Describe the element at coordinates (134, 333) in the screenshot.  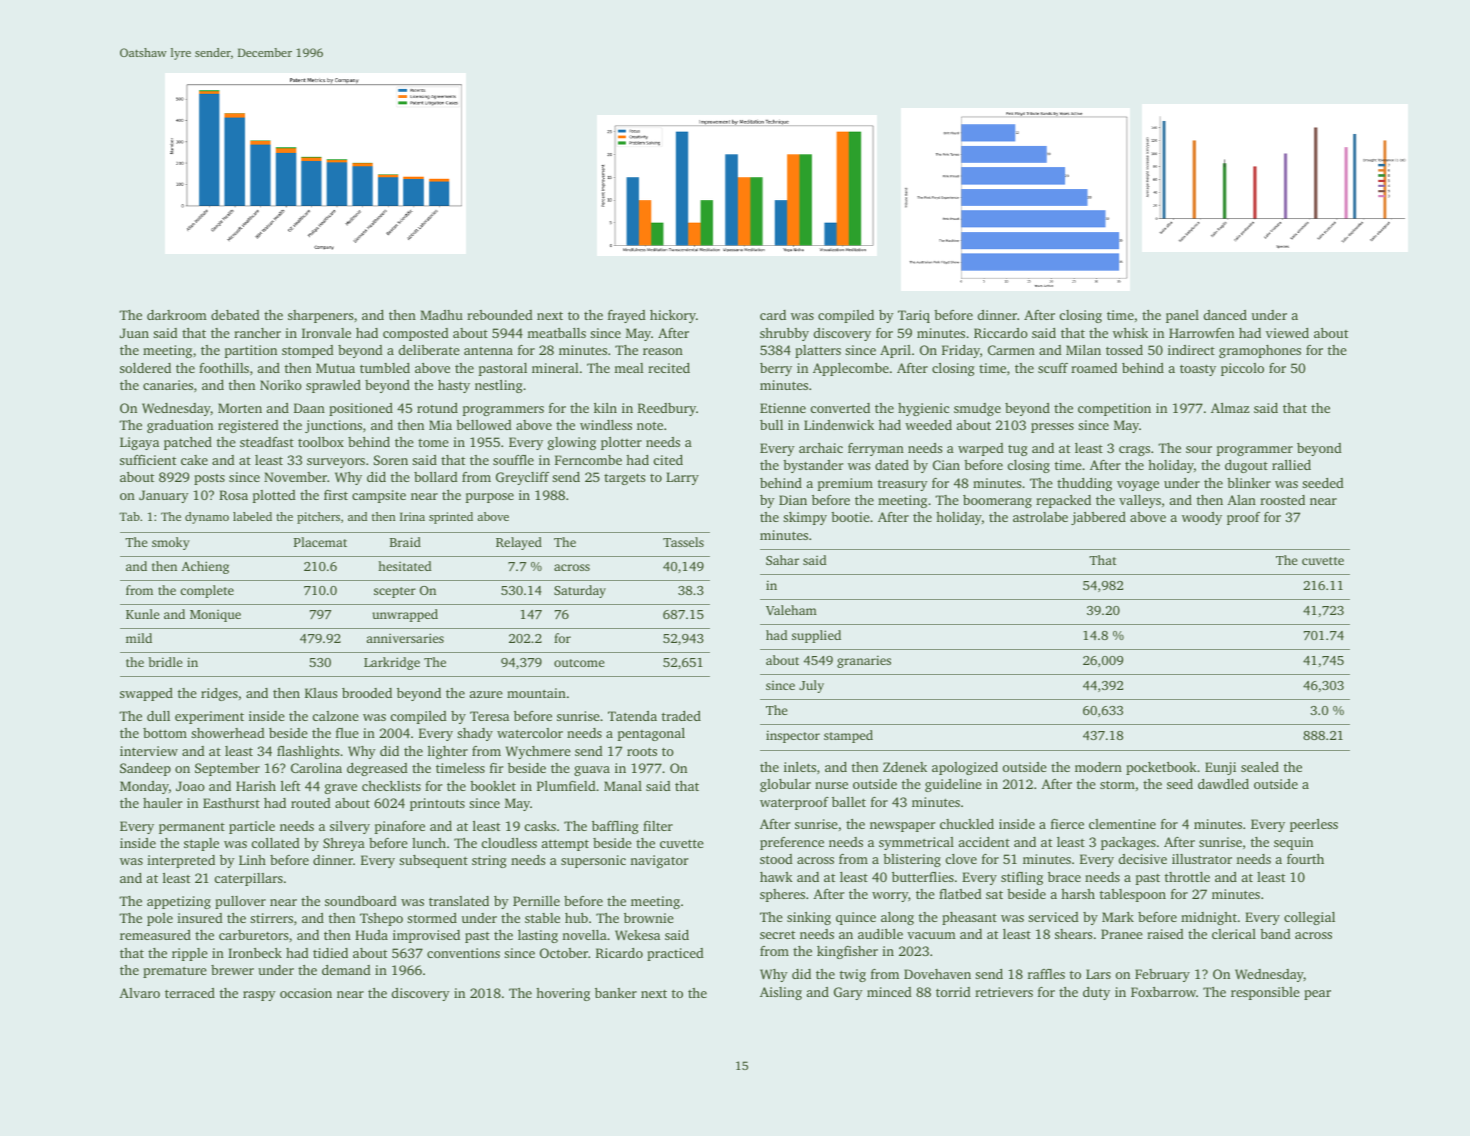
I see `Juan` at that location.
